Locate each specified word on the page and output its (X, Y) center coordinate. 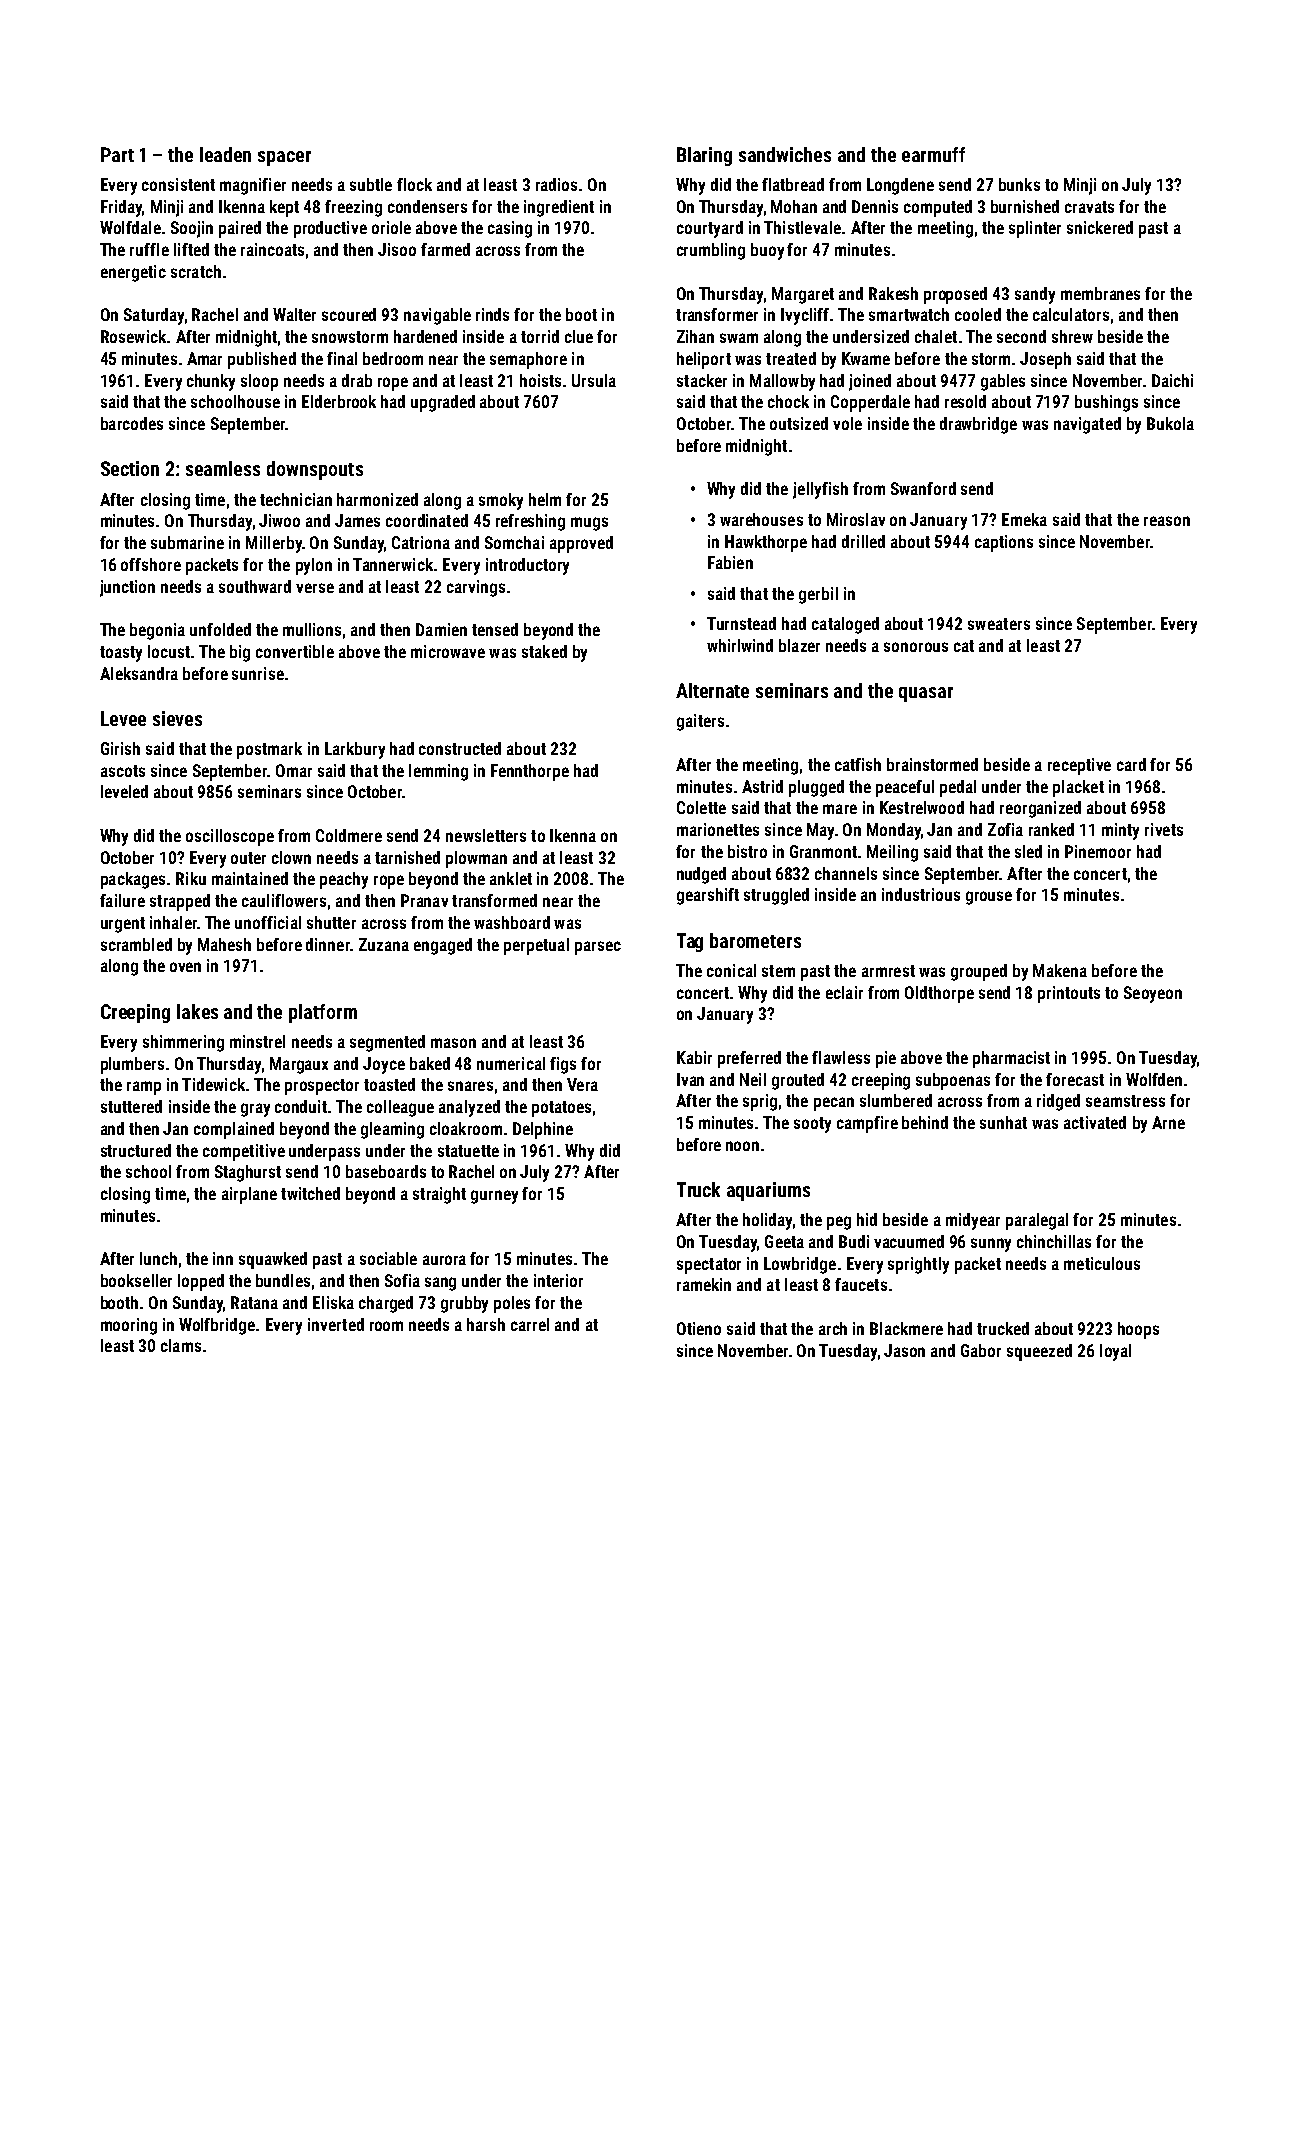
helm (545, 499)
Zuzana (384, 944)
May (820, 831)
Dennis (875, 206)
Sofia (402, 1280)
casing (510, 229)
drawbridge (978, 425)
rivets (1164, 829)
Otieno (699, 1328)
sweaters (999, 624)
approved (581, 544)
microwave (448, 651)
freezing (353, 208)
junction (127, 588)
